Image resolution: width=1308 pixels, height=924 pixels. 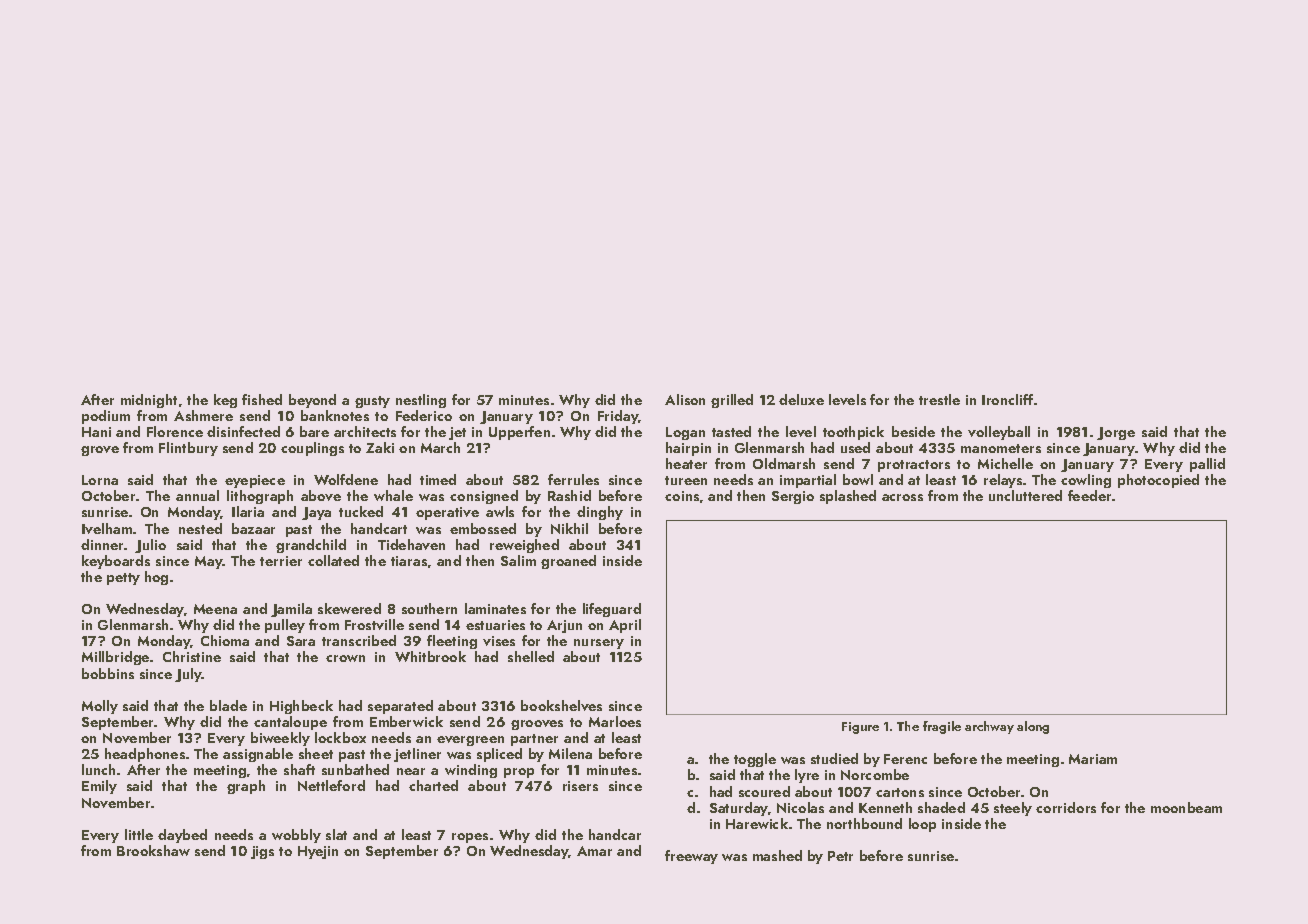 What do you see at coordinates (594, 851) in the screenshot?
I see `Amar` at bounding box center [594, 851].
